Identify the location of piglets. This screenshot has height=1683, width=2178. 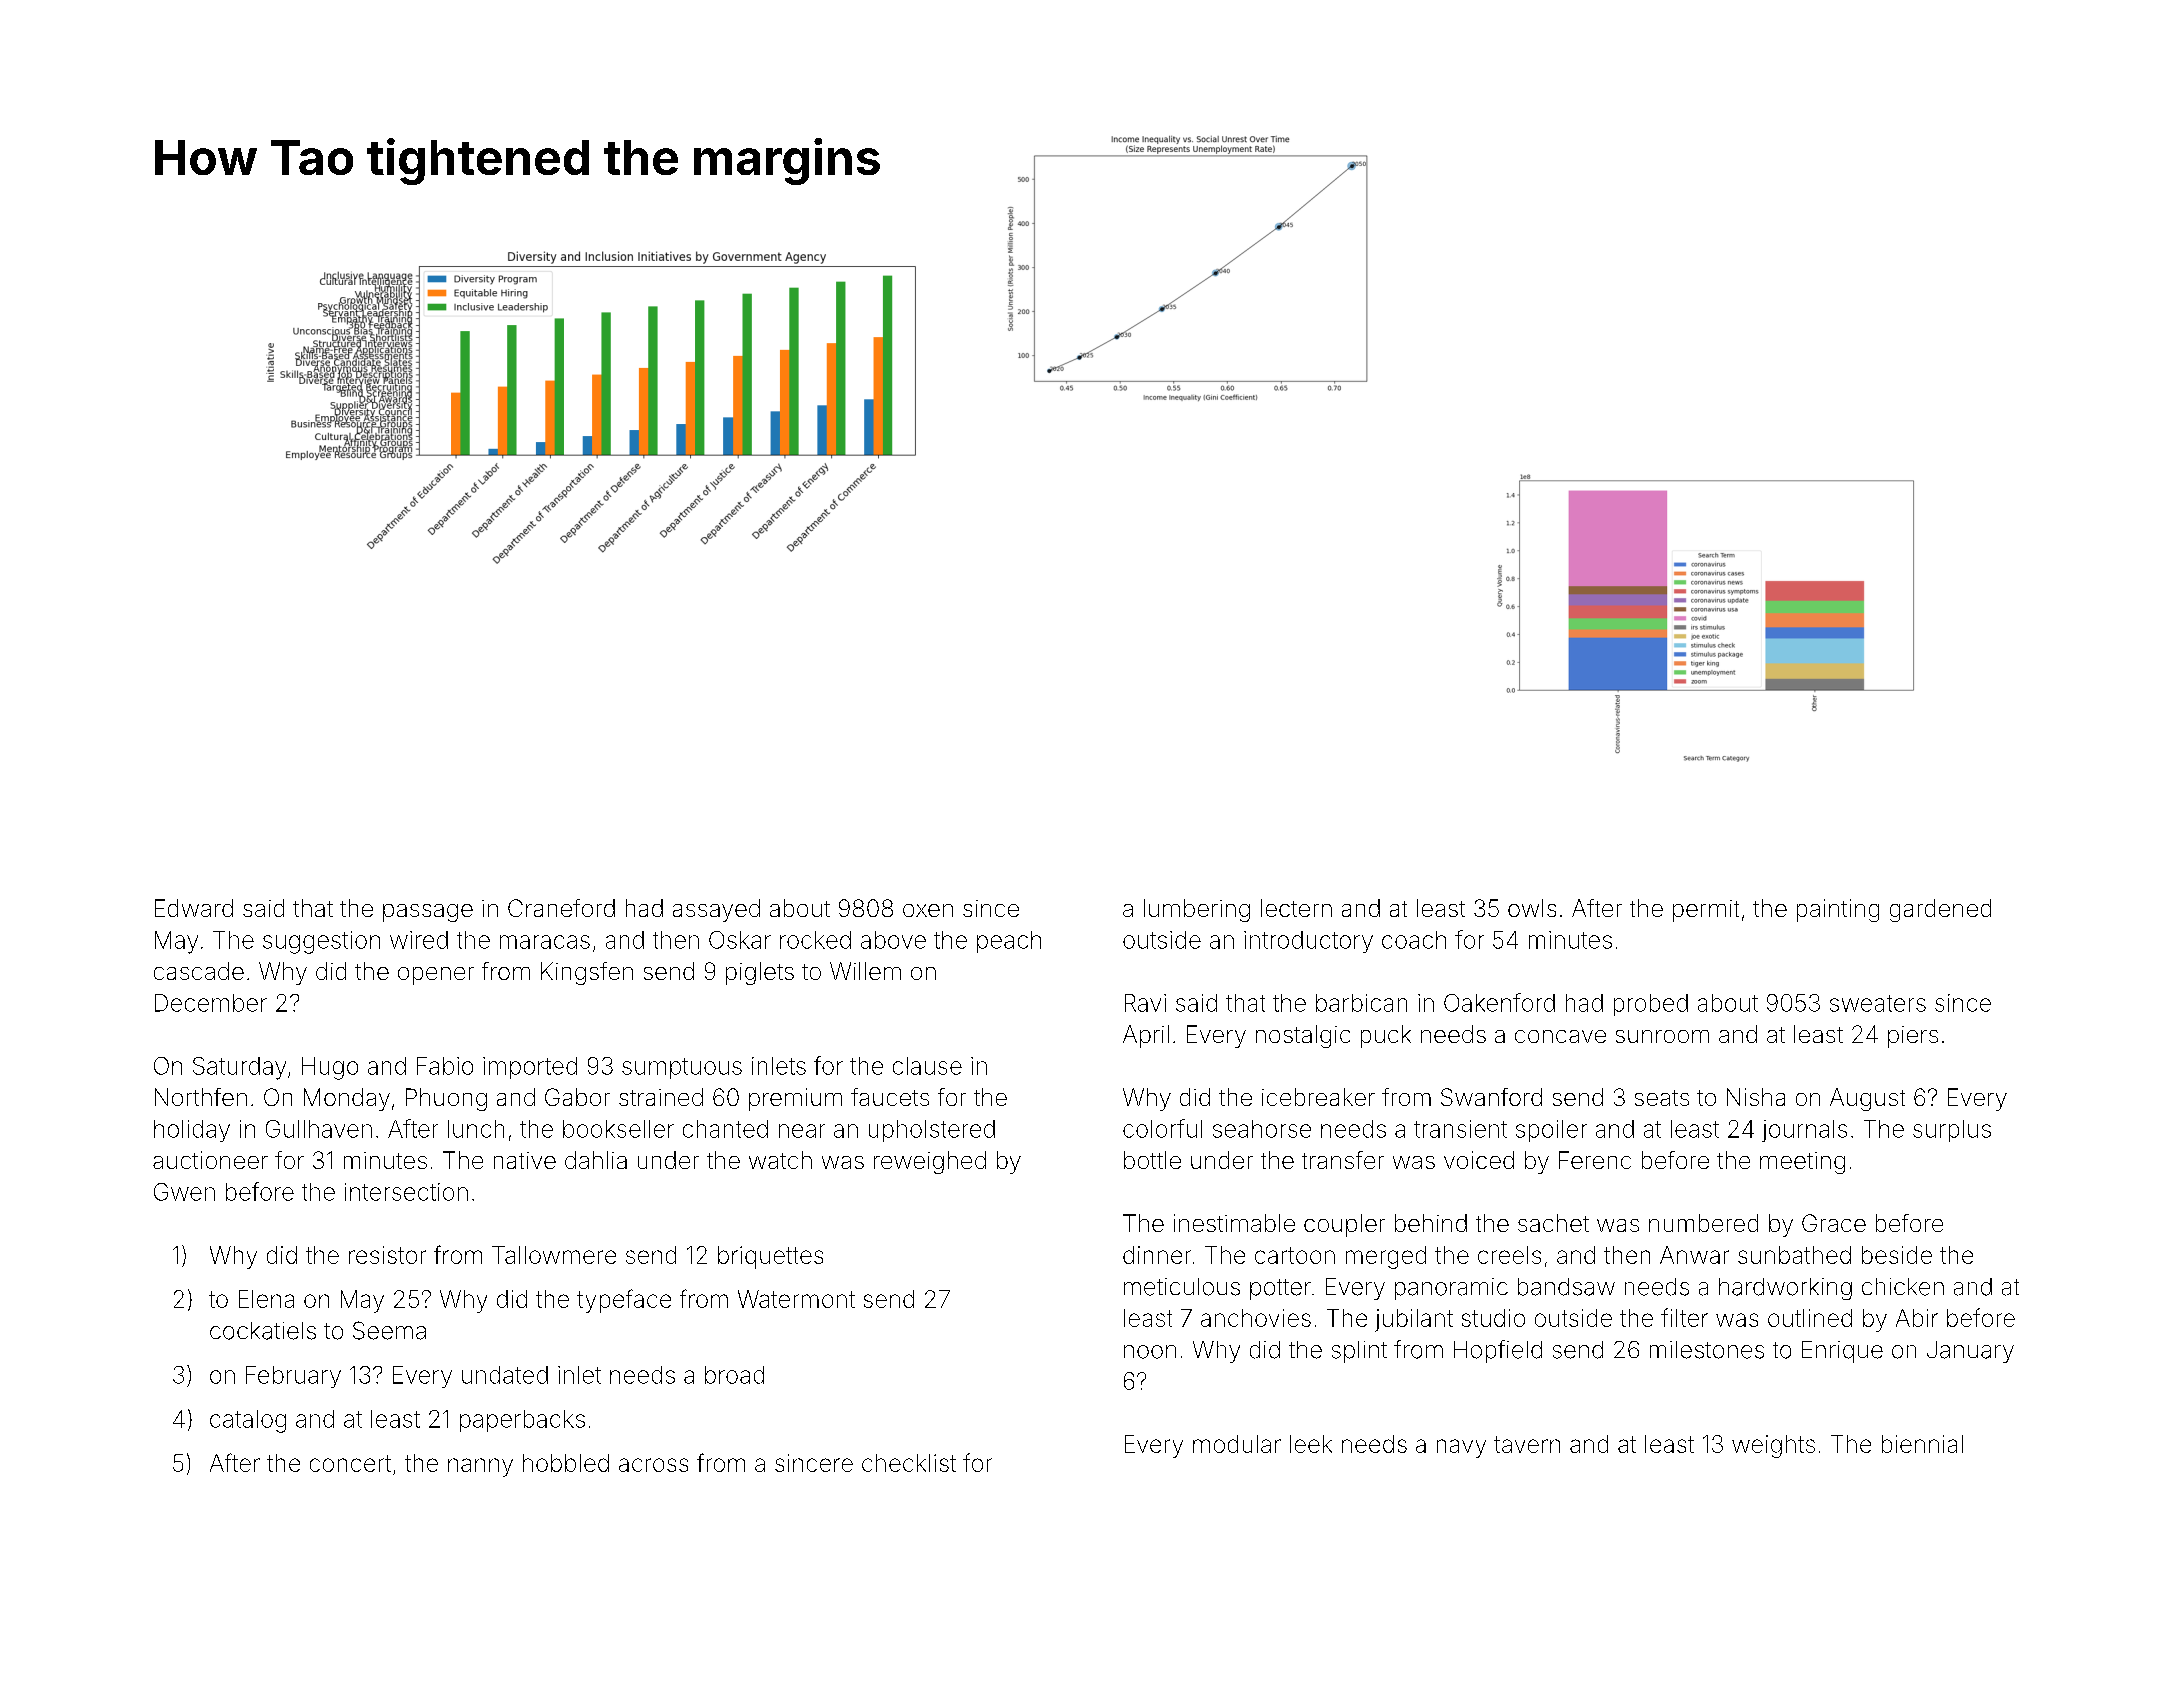
(760, 973).
